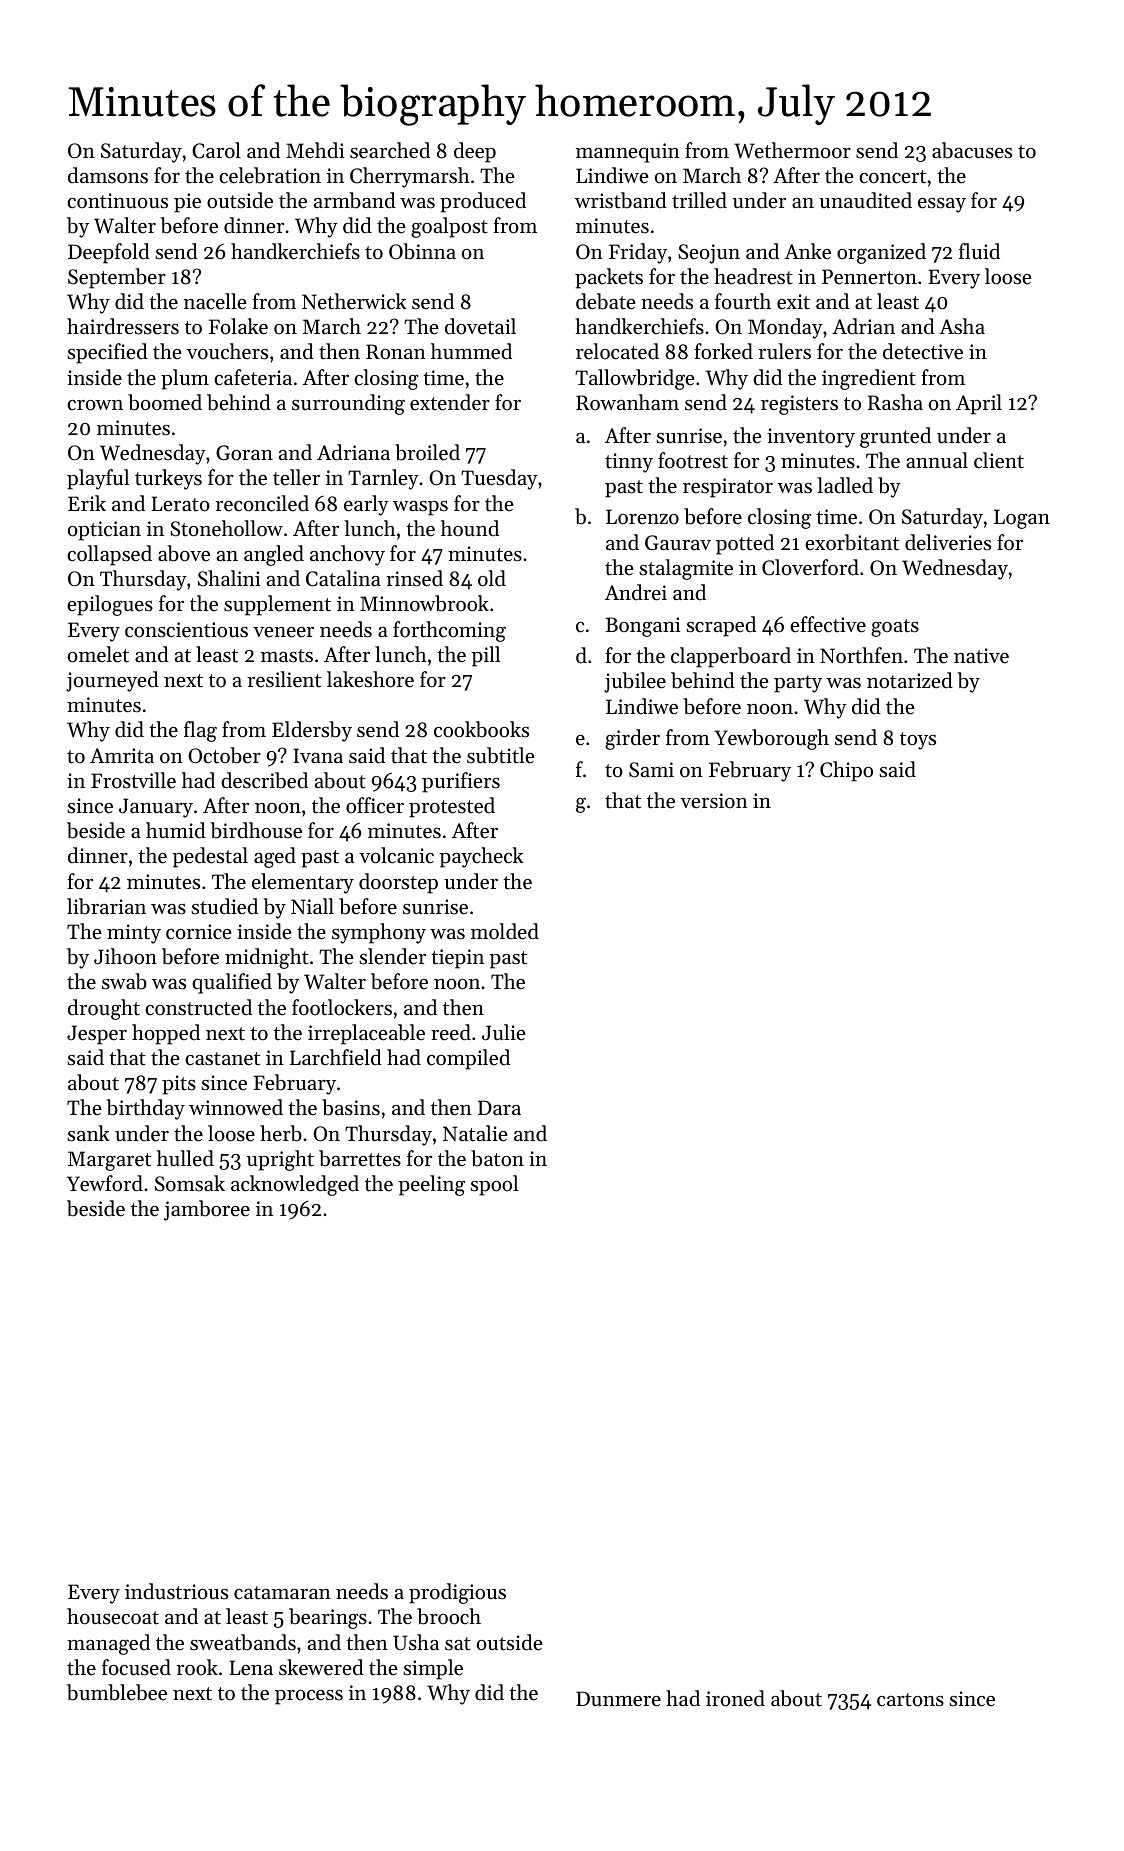 Image resolution: width=1124 pixels, height=1851 pixels. Describe the element at coordinates (504, 1032) in the page. I see `Julie` at that location.
